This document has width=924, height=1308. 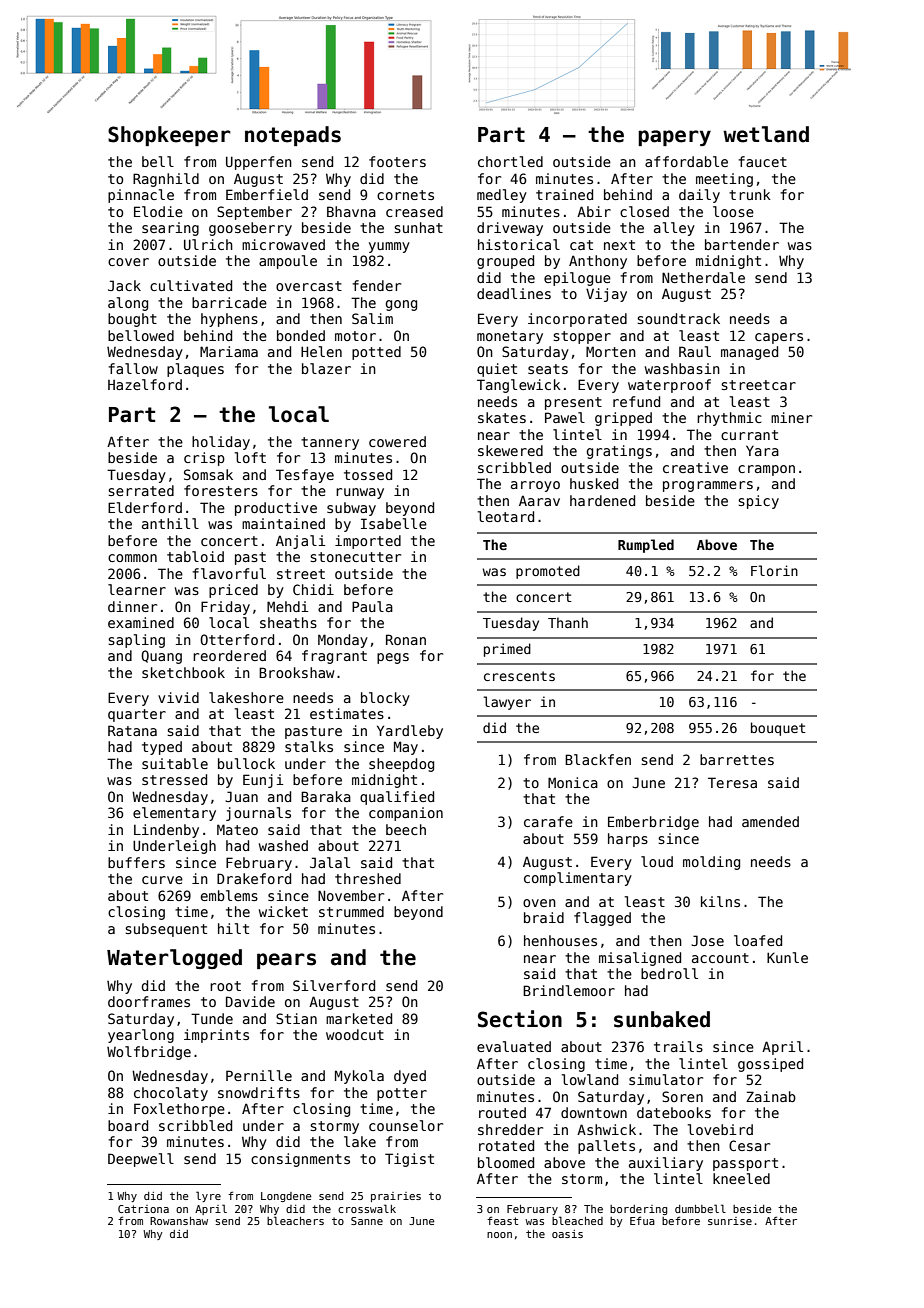 What do you see at coordinates (506, 516) in the document?
I see `leotard` at bounding box center [506, 516].
